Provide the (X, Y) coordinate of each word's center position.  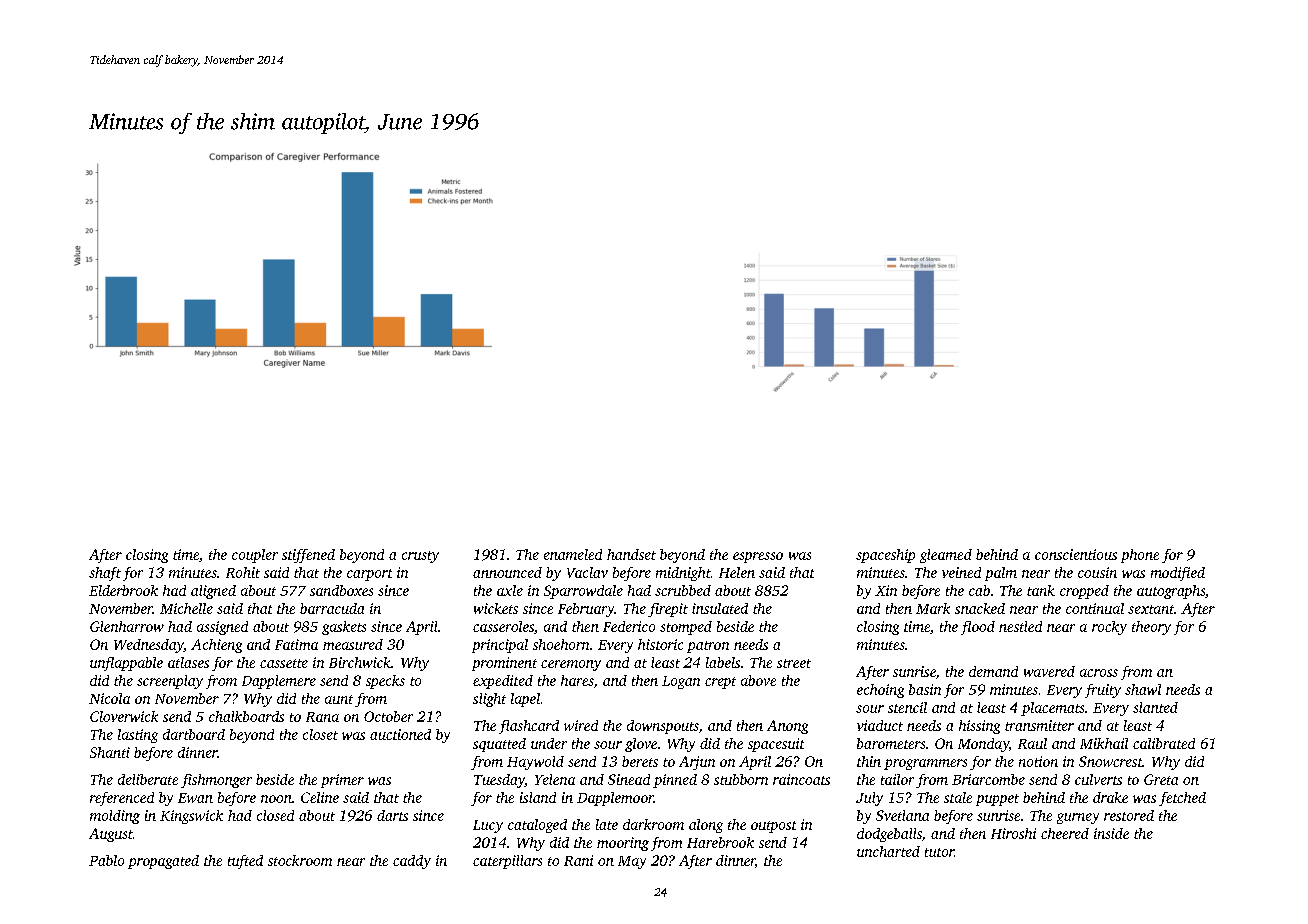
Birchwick (360, 662)
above (758, 680)
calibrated (1164, 743)
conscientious (1076, 554)
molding (115, 817)
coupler (255, 556)
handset (631, 554)
